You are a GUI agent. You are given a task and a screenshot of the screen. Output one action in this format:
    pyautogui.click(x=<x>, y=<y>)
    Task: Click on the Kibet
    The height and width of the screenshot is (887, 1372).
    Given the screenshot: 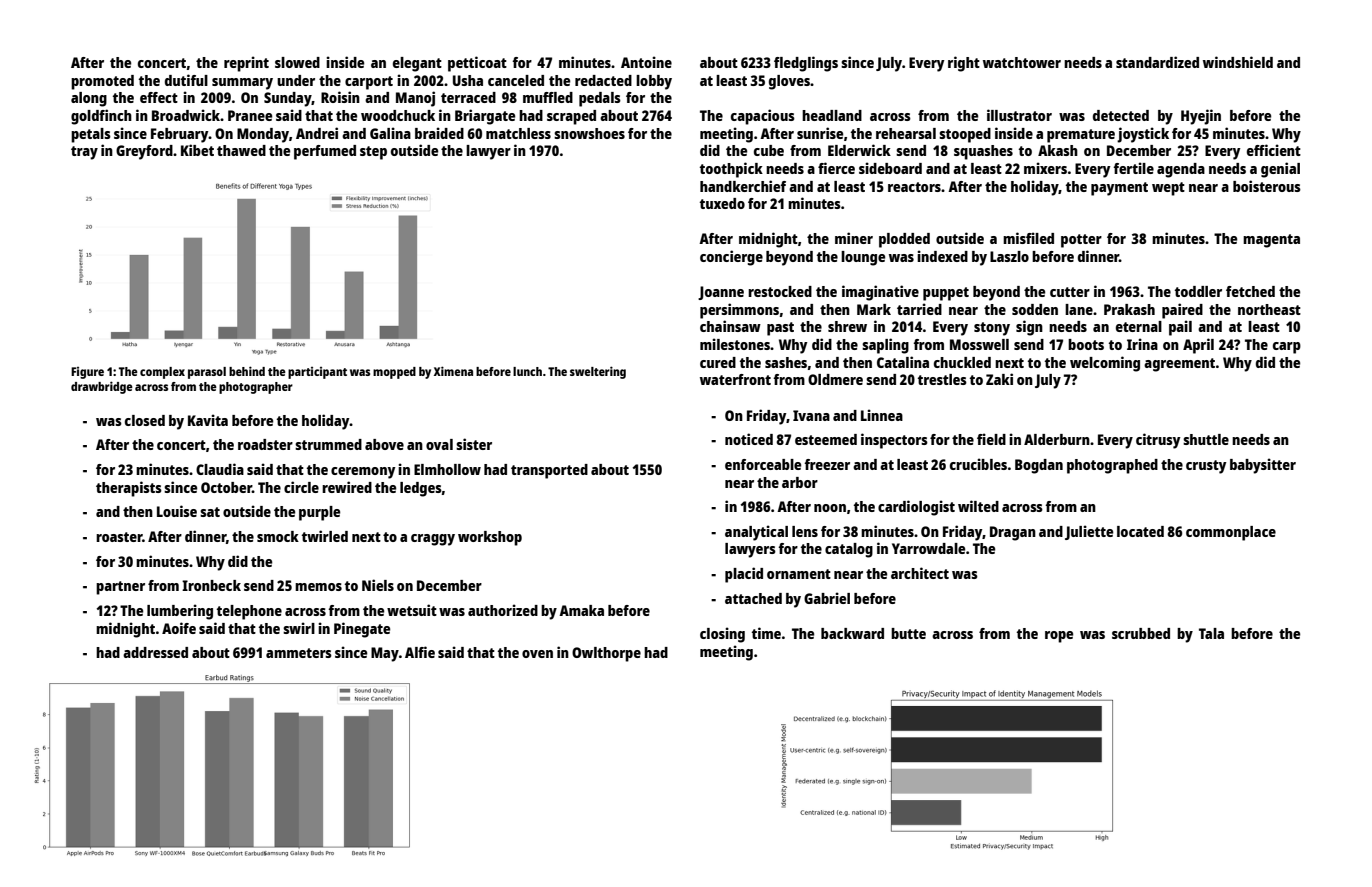 What is the action you would take?
    pyautogui.click(x=197, y=150)
